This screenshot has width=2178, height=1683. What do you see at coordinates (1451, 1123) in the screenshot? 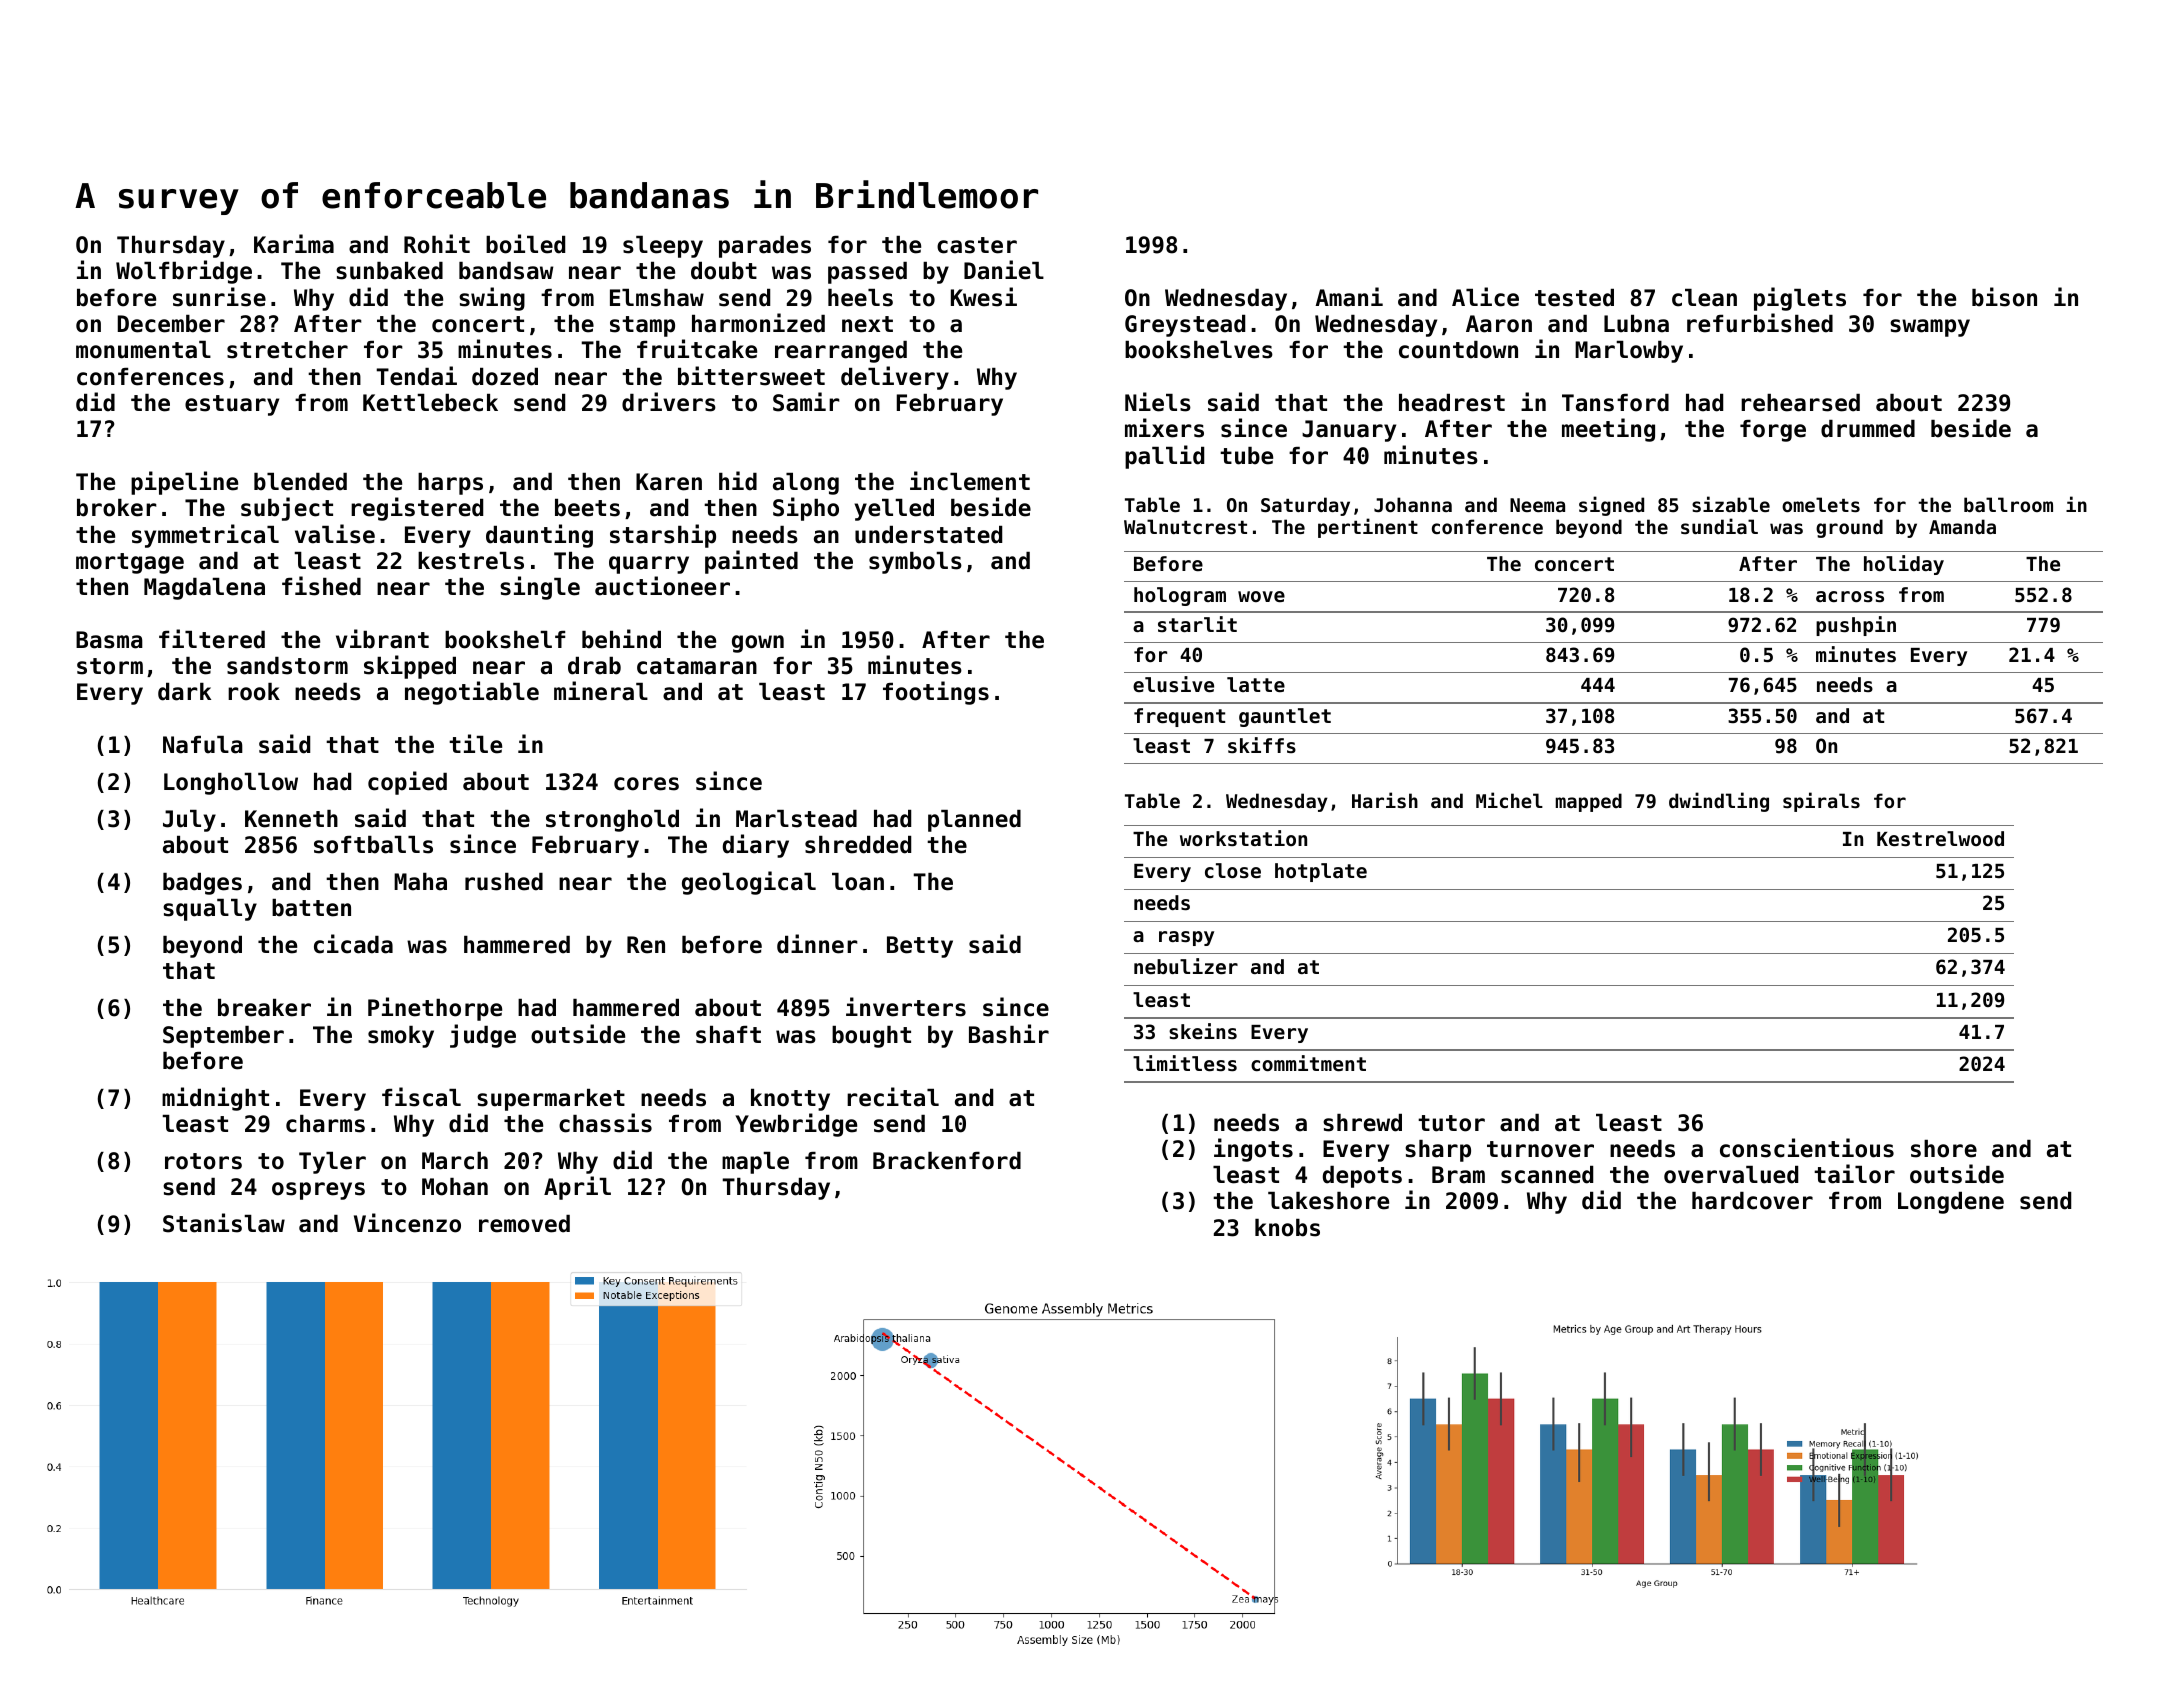
I see `tutor` at bounding box center [1451, 1123].
